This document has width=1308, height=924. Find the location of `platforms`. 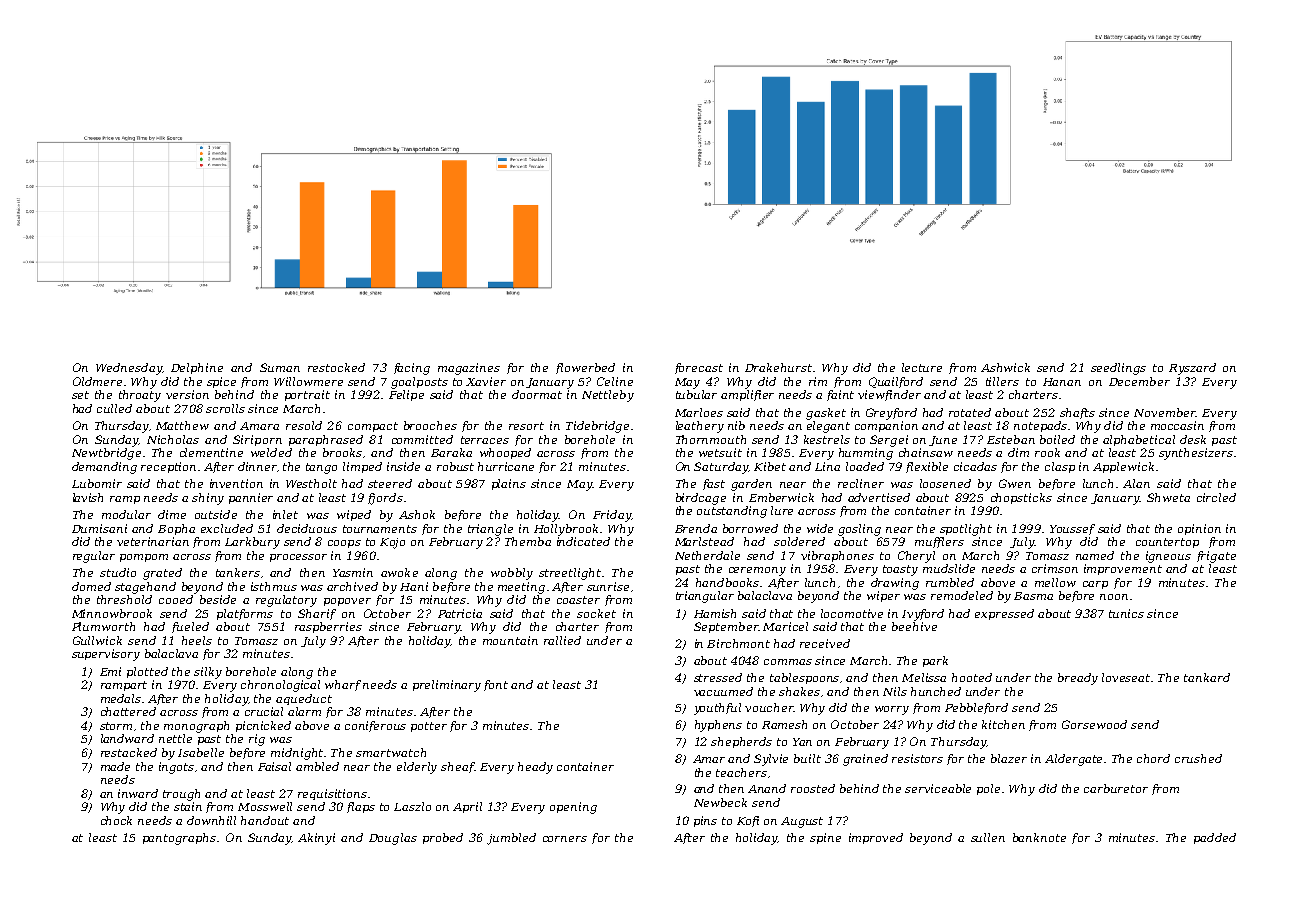

platforms is located at coordinates (245, 614).
